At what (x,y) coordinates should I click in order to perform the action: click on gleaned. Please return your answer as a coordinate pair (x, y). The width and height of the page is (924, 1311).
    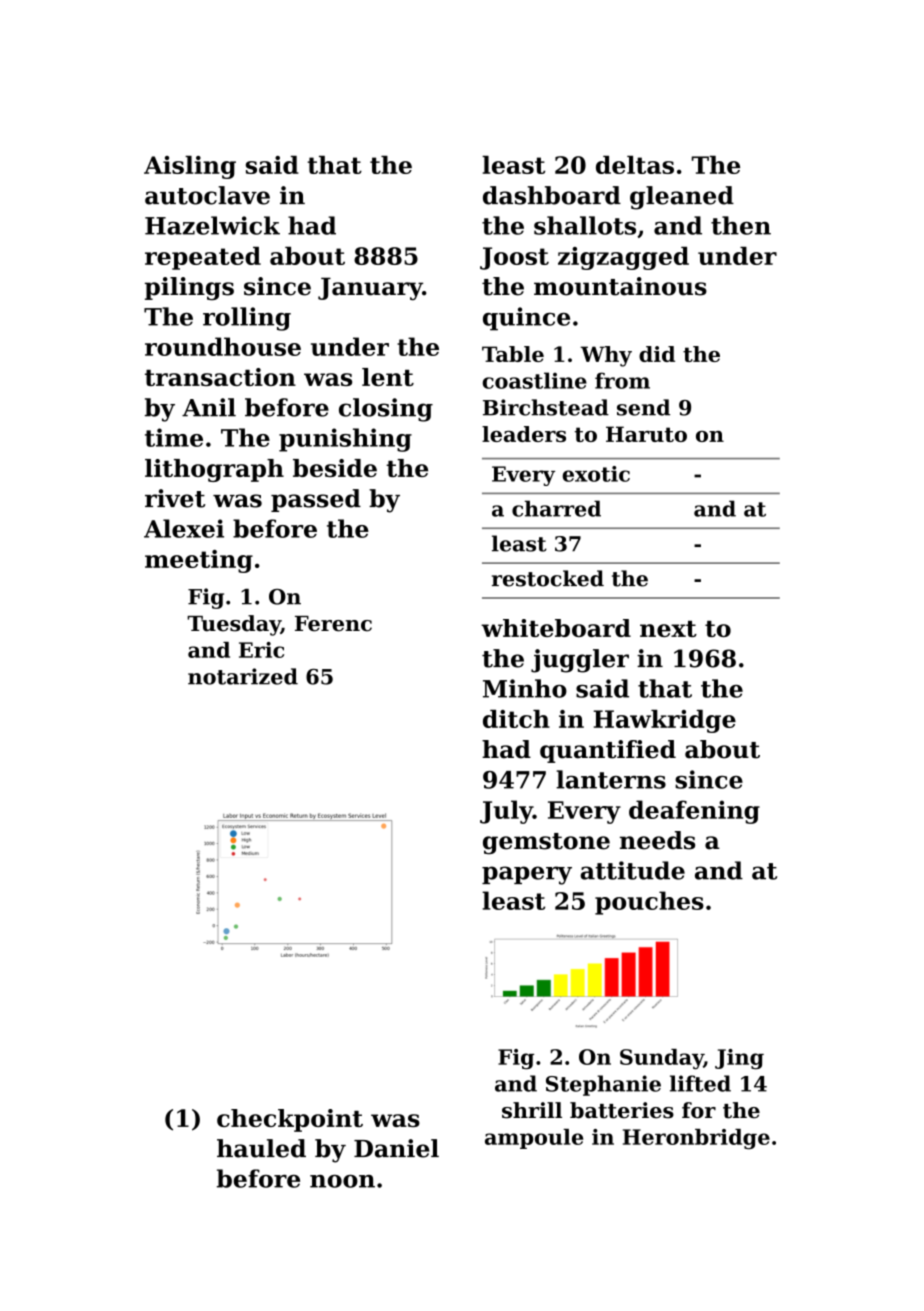
    Looking at the image, I should click on (682, 198).
